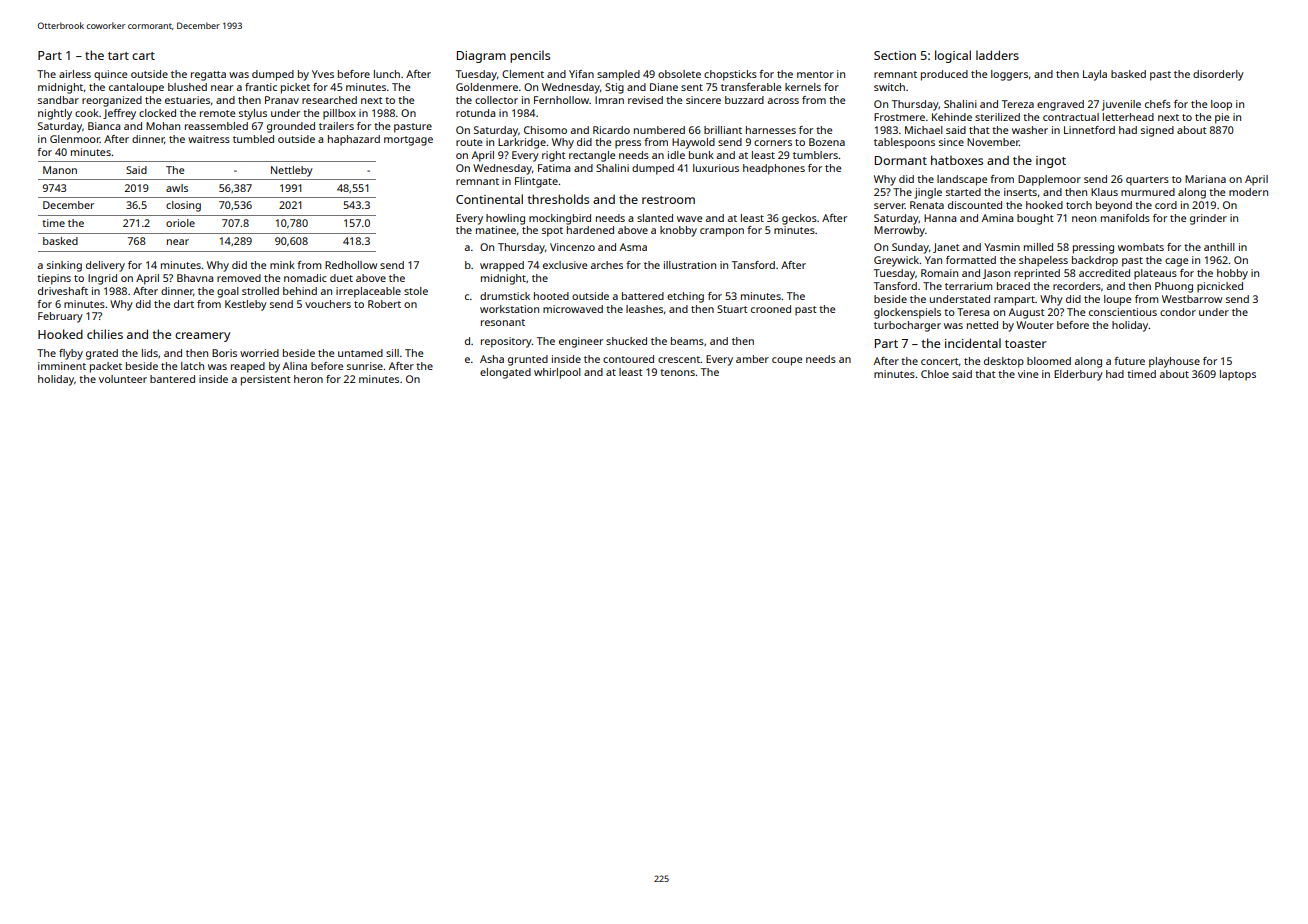  What do you see at coordinates (266, 380) in the page?
I see `persistent` at bounding box center [266, 380].
